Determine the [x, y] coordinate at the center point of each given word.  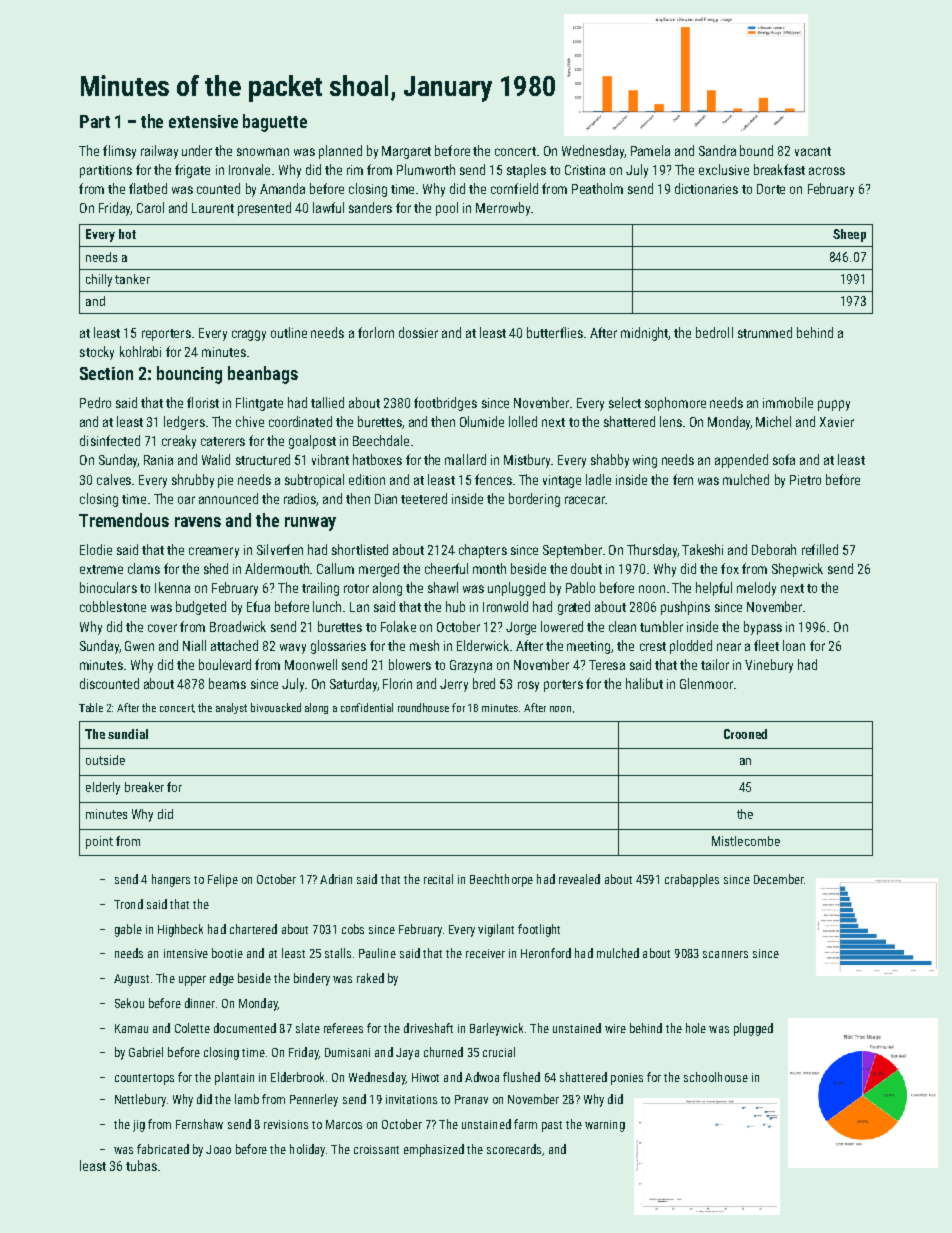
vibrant [330, 459]
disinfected [110, 440]
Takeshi [702, 549]
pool [447, 209]
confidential [367, 707]
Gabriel [146, 1052]
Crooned [745, 734]
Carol [150, 207]
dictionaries [706, 188]
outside [105, 760]
